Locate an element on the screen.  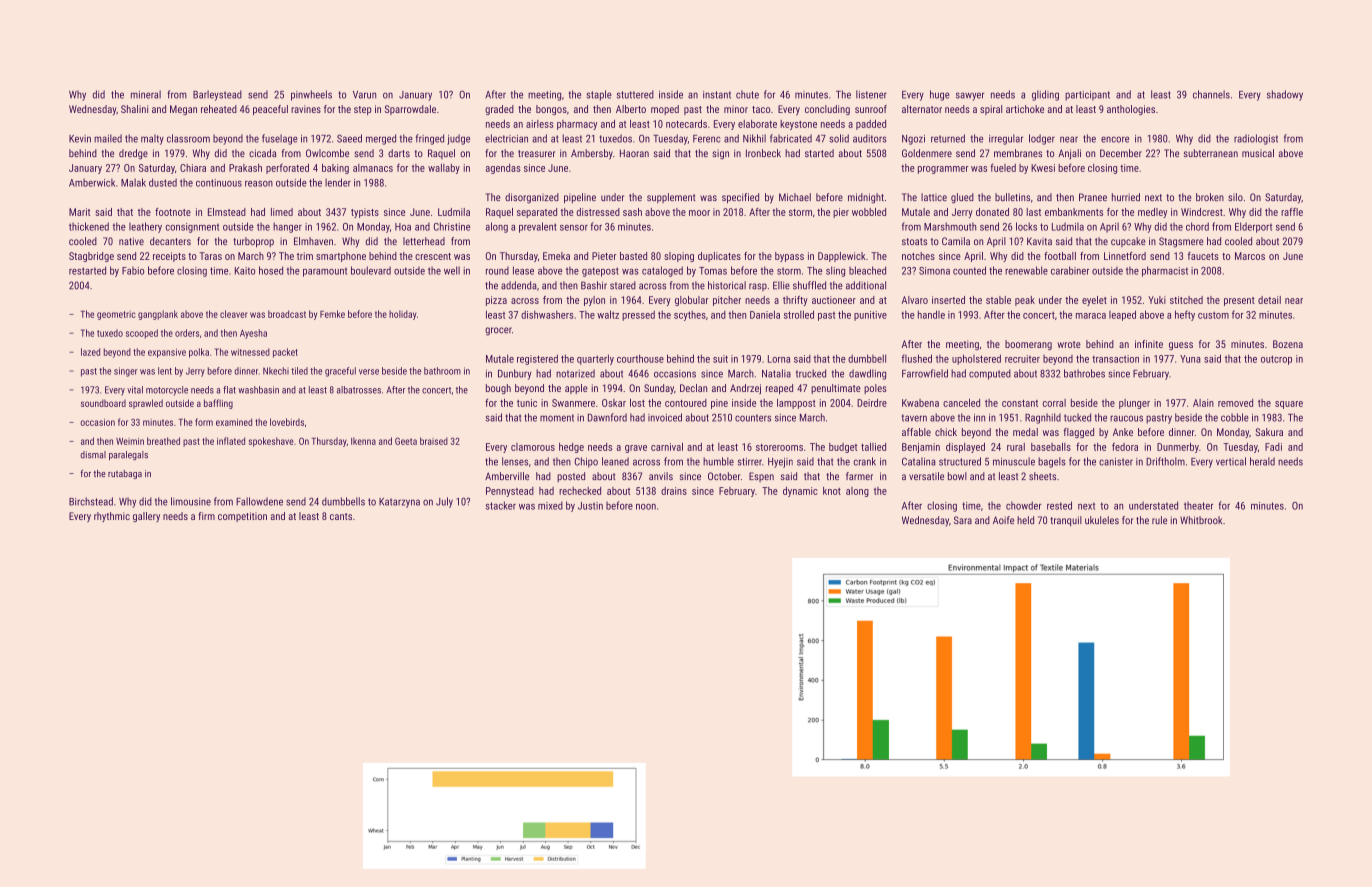
midnight is located at coordinates (866, 198).
